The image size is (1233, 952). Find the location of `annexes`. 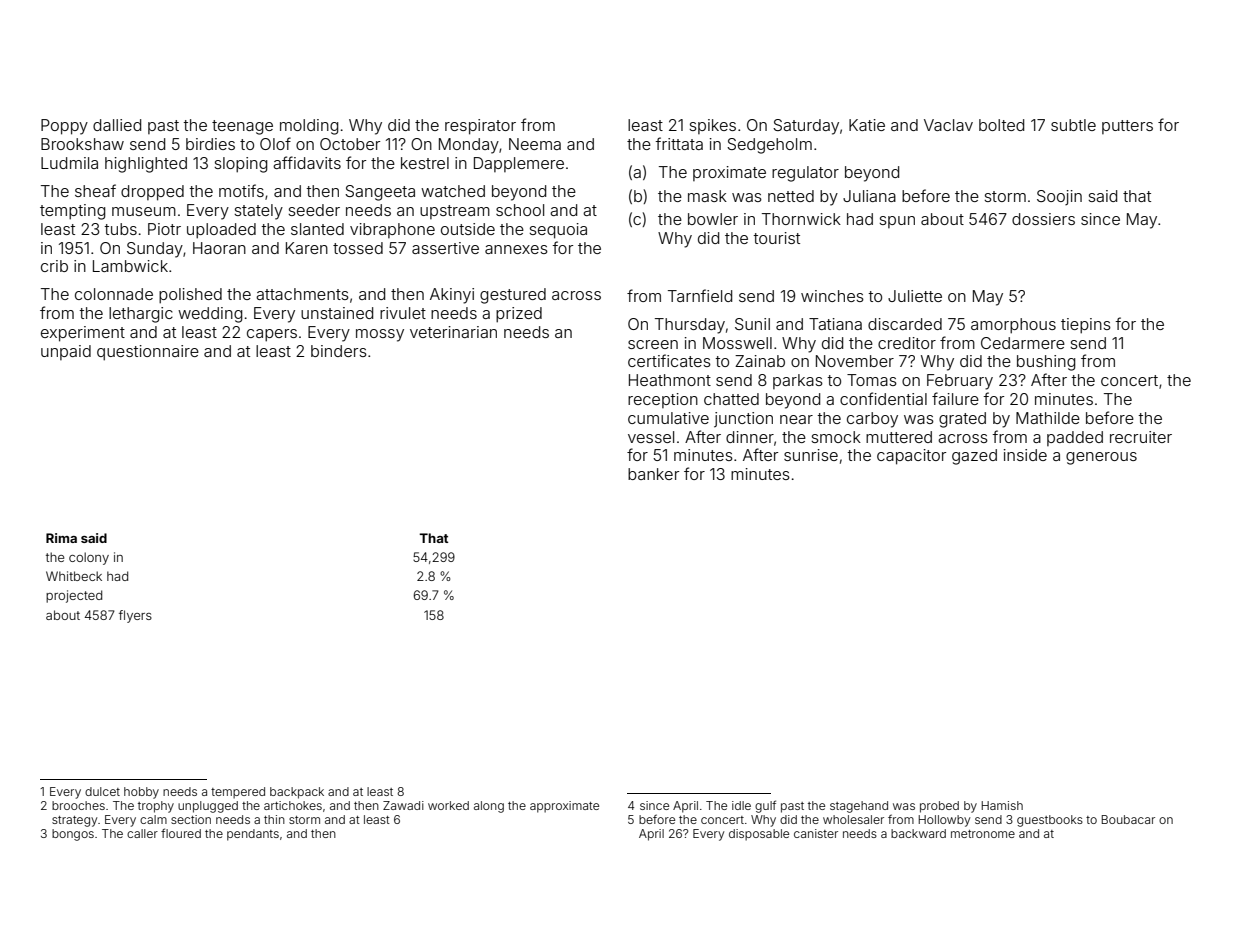

annexes is located at coordinates (516, 249).
